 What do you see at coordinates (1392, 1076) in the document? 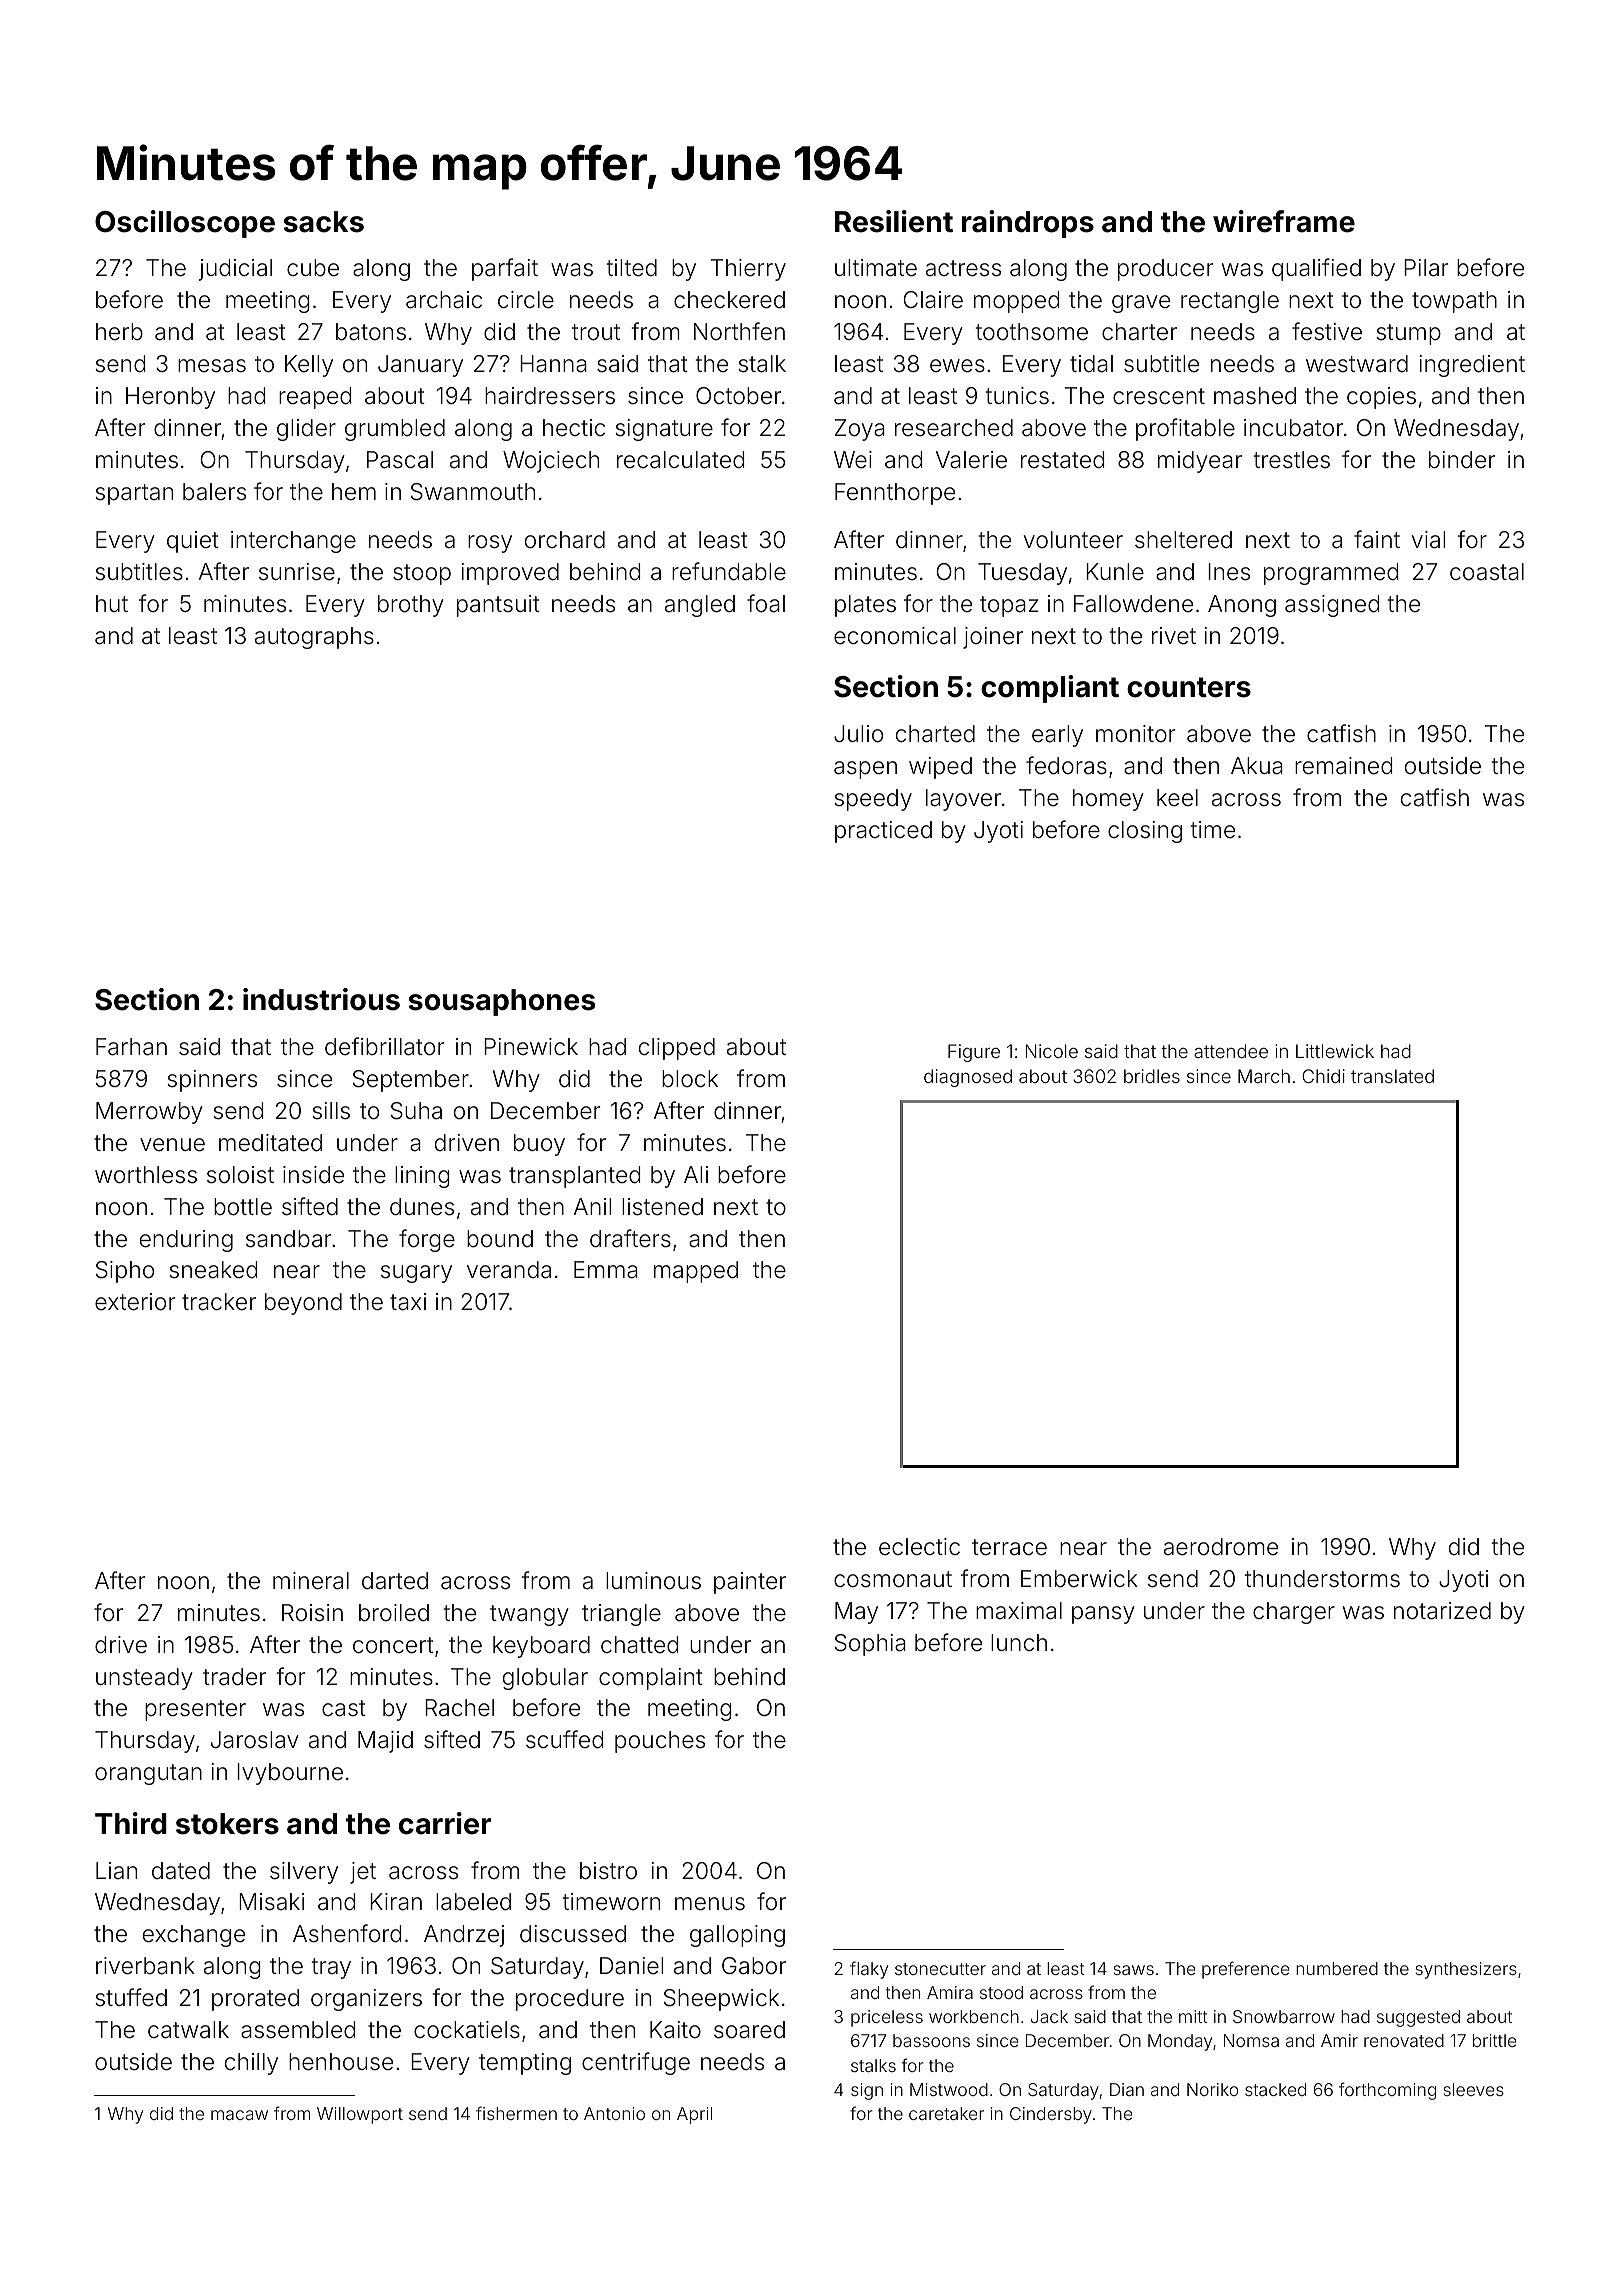
I see `translated` at bounding box center [1392, 1076].
